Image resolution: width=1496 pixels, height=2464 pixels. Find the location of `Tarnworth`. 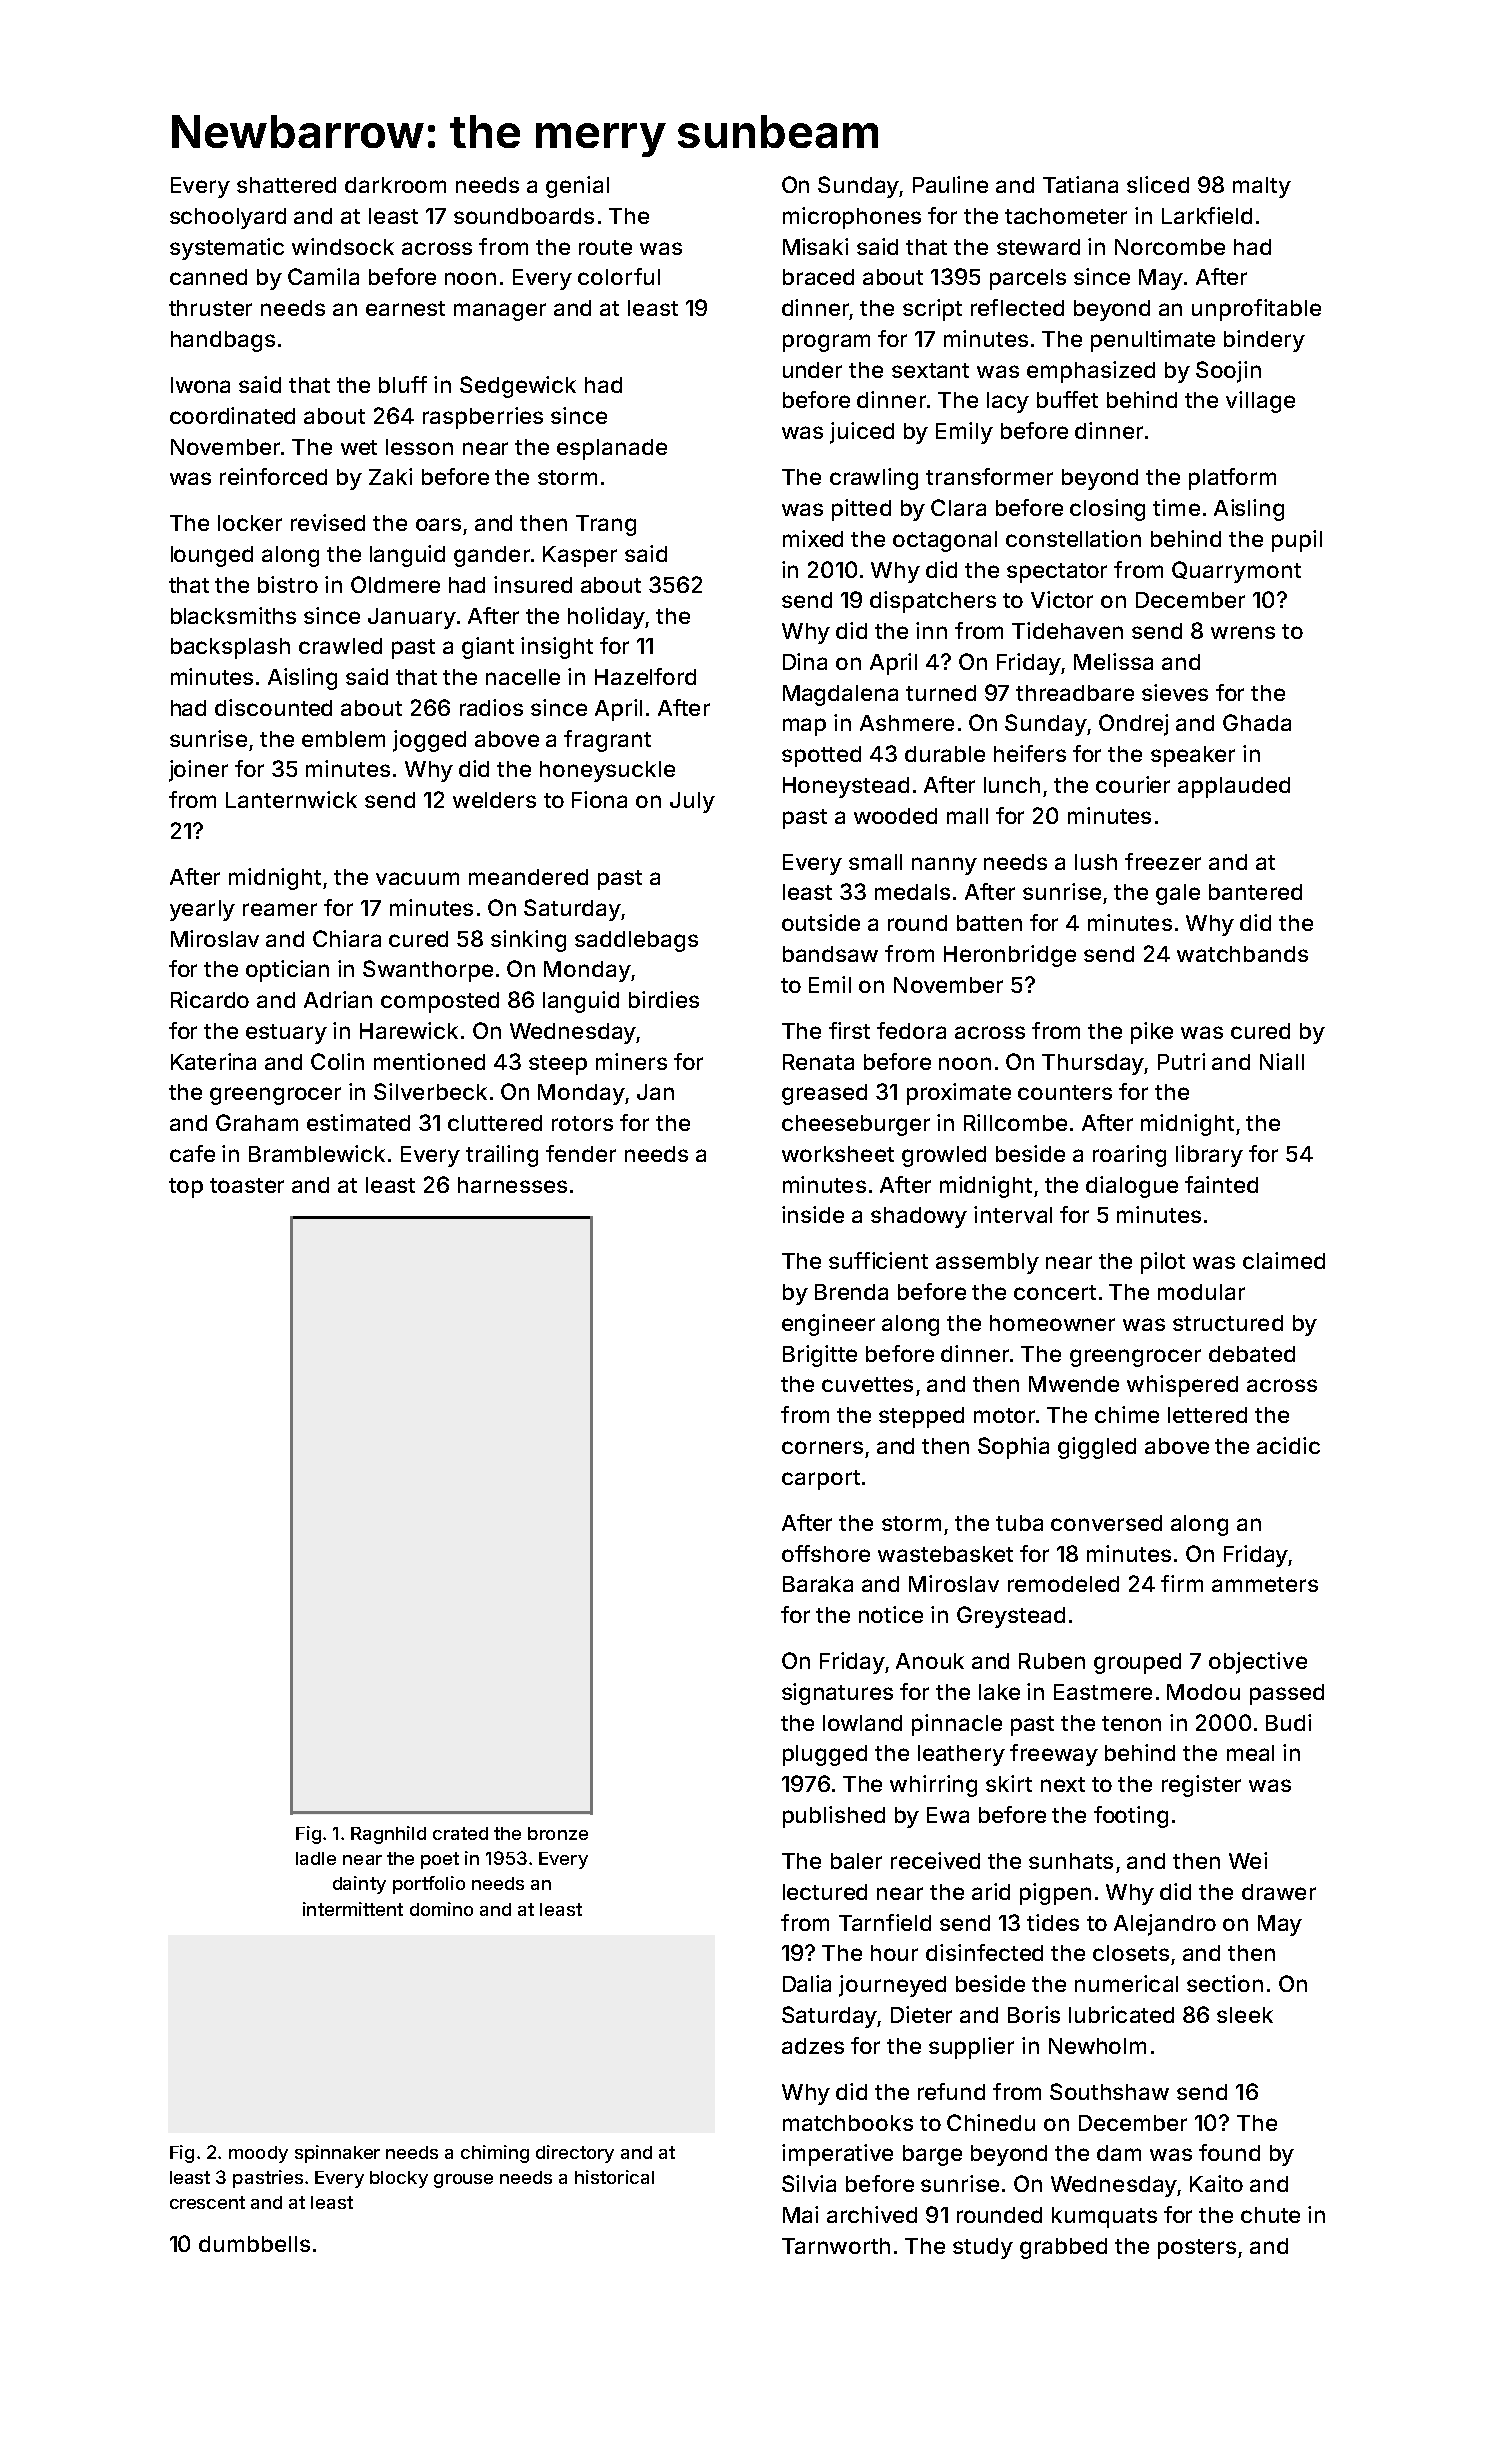

Tarnworth is located at coordinates (836, 2246).
